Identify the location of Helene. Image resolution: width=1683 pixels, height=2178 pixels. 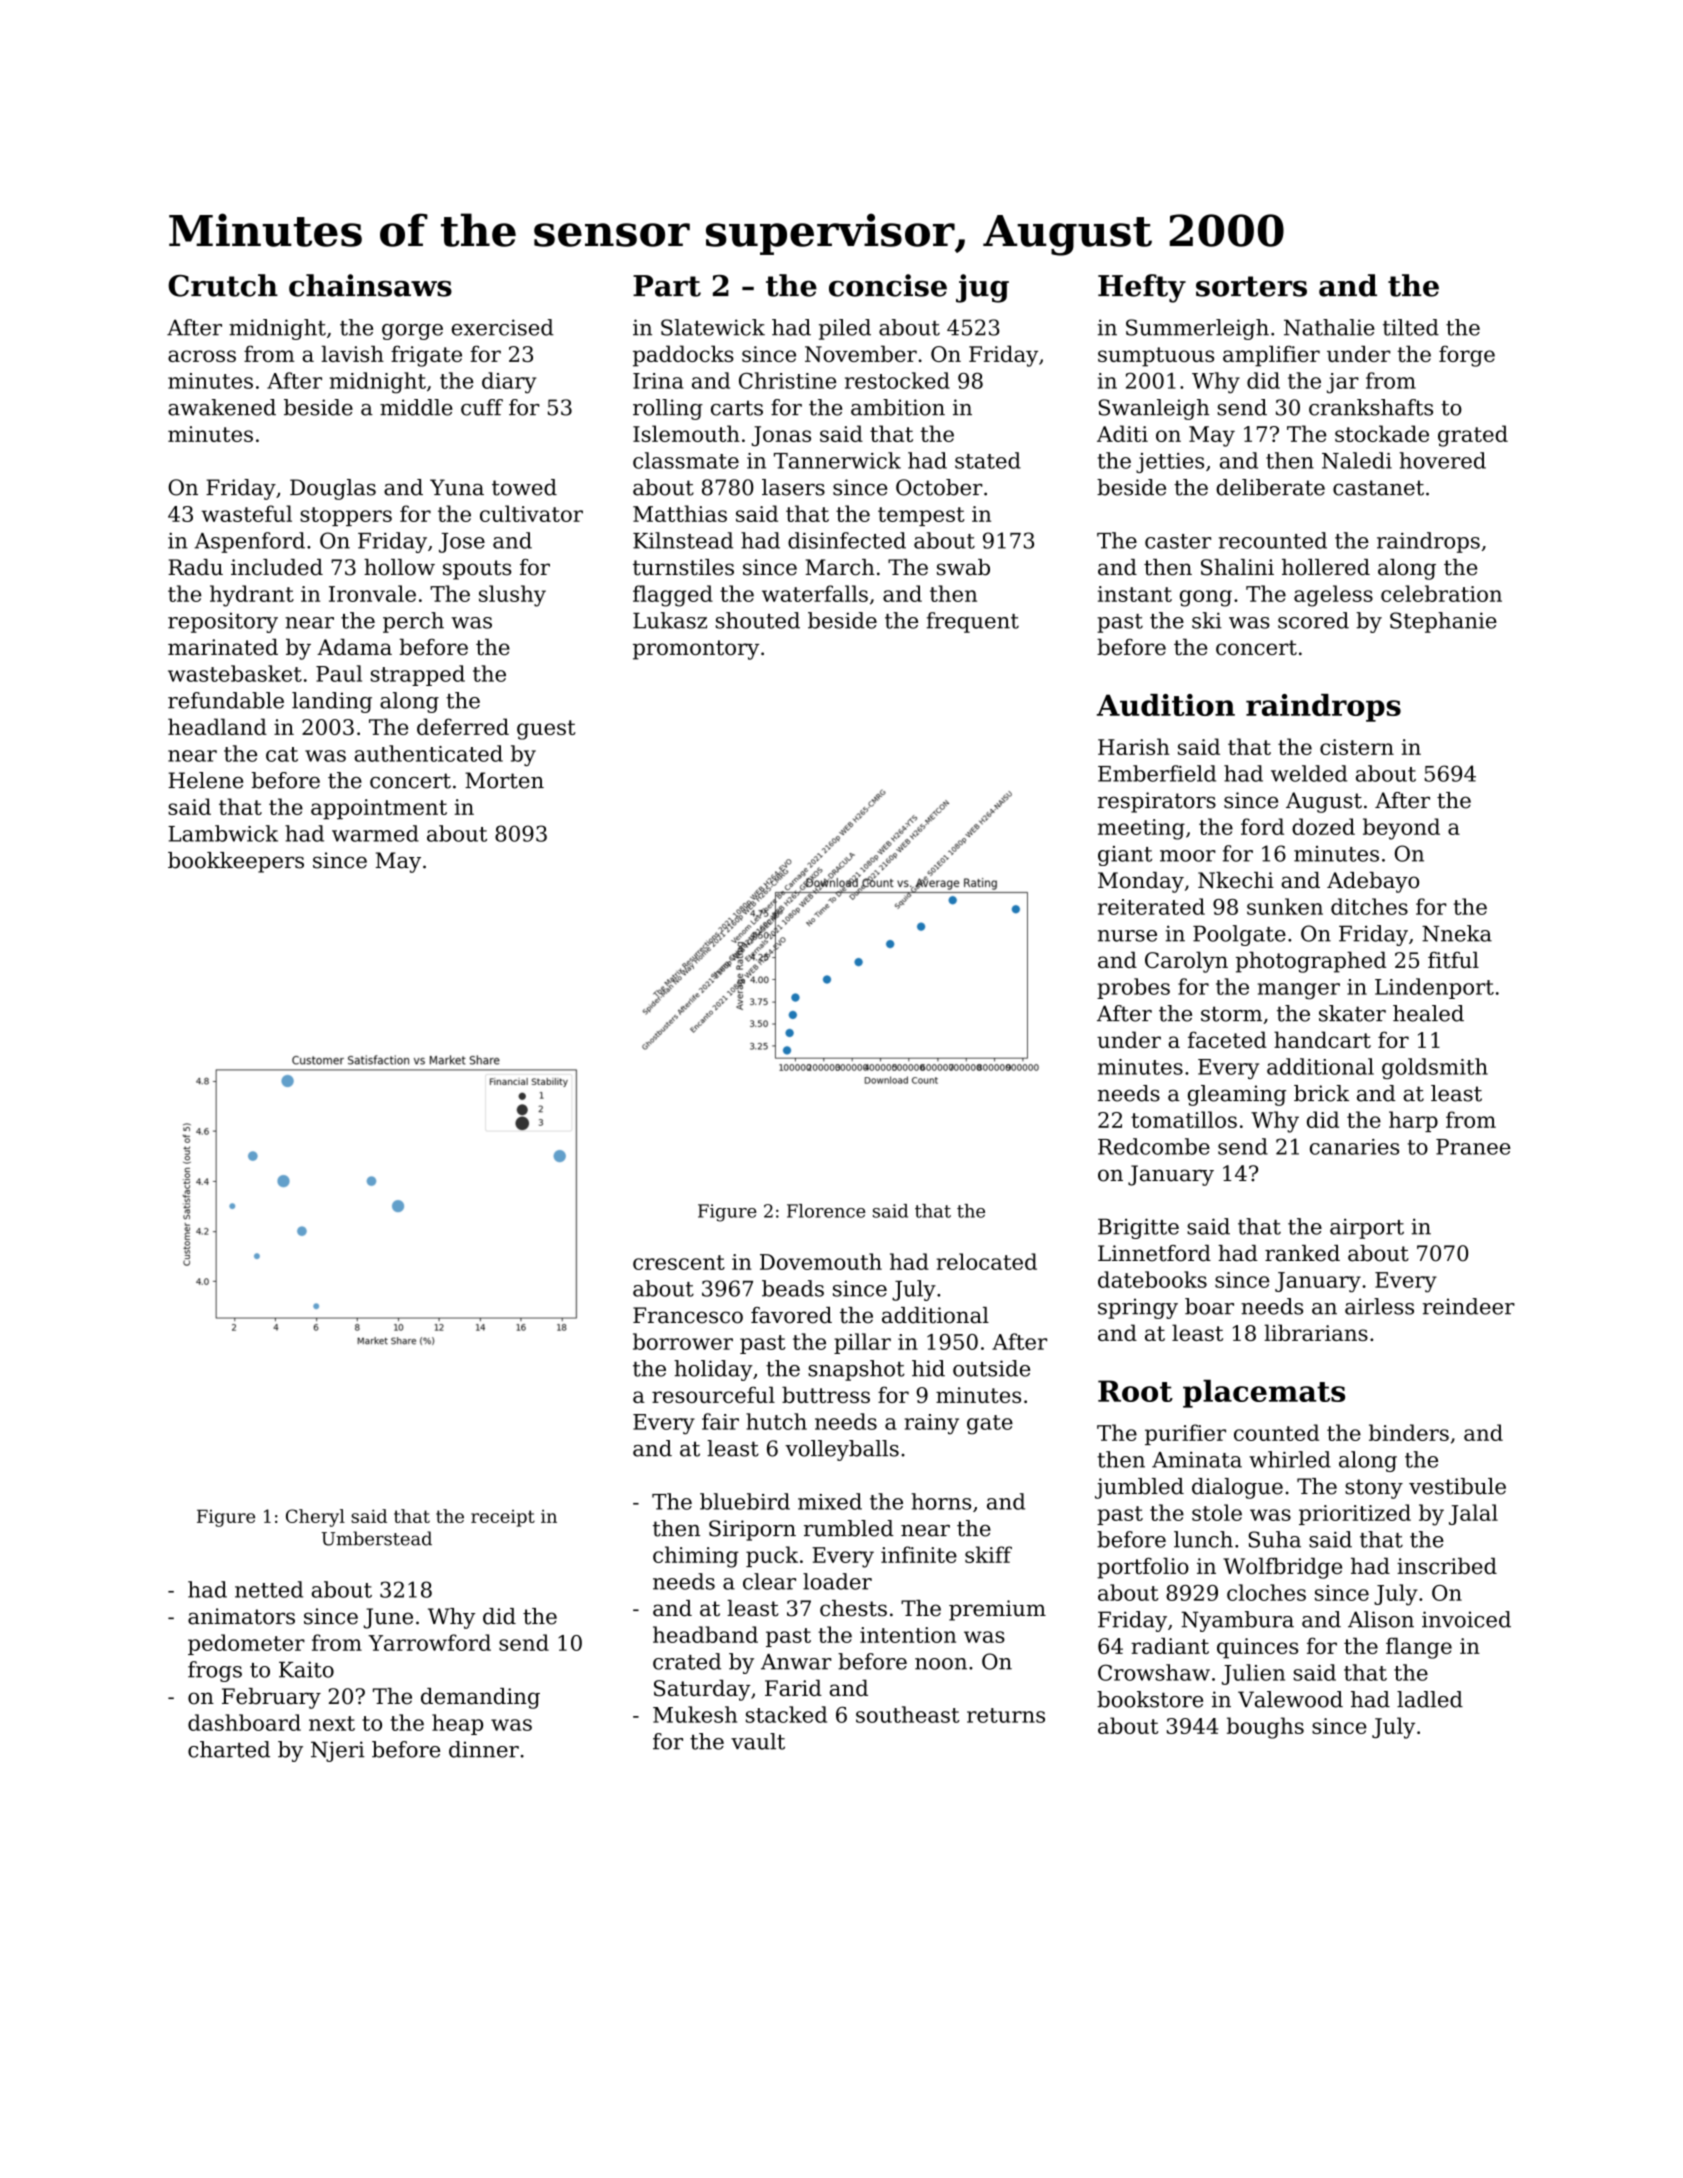
(205, 780).
